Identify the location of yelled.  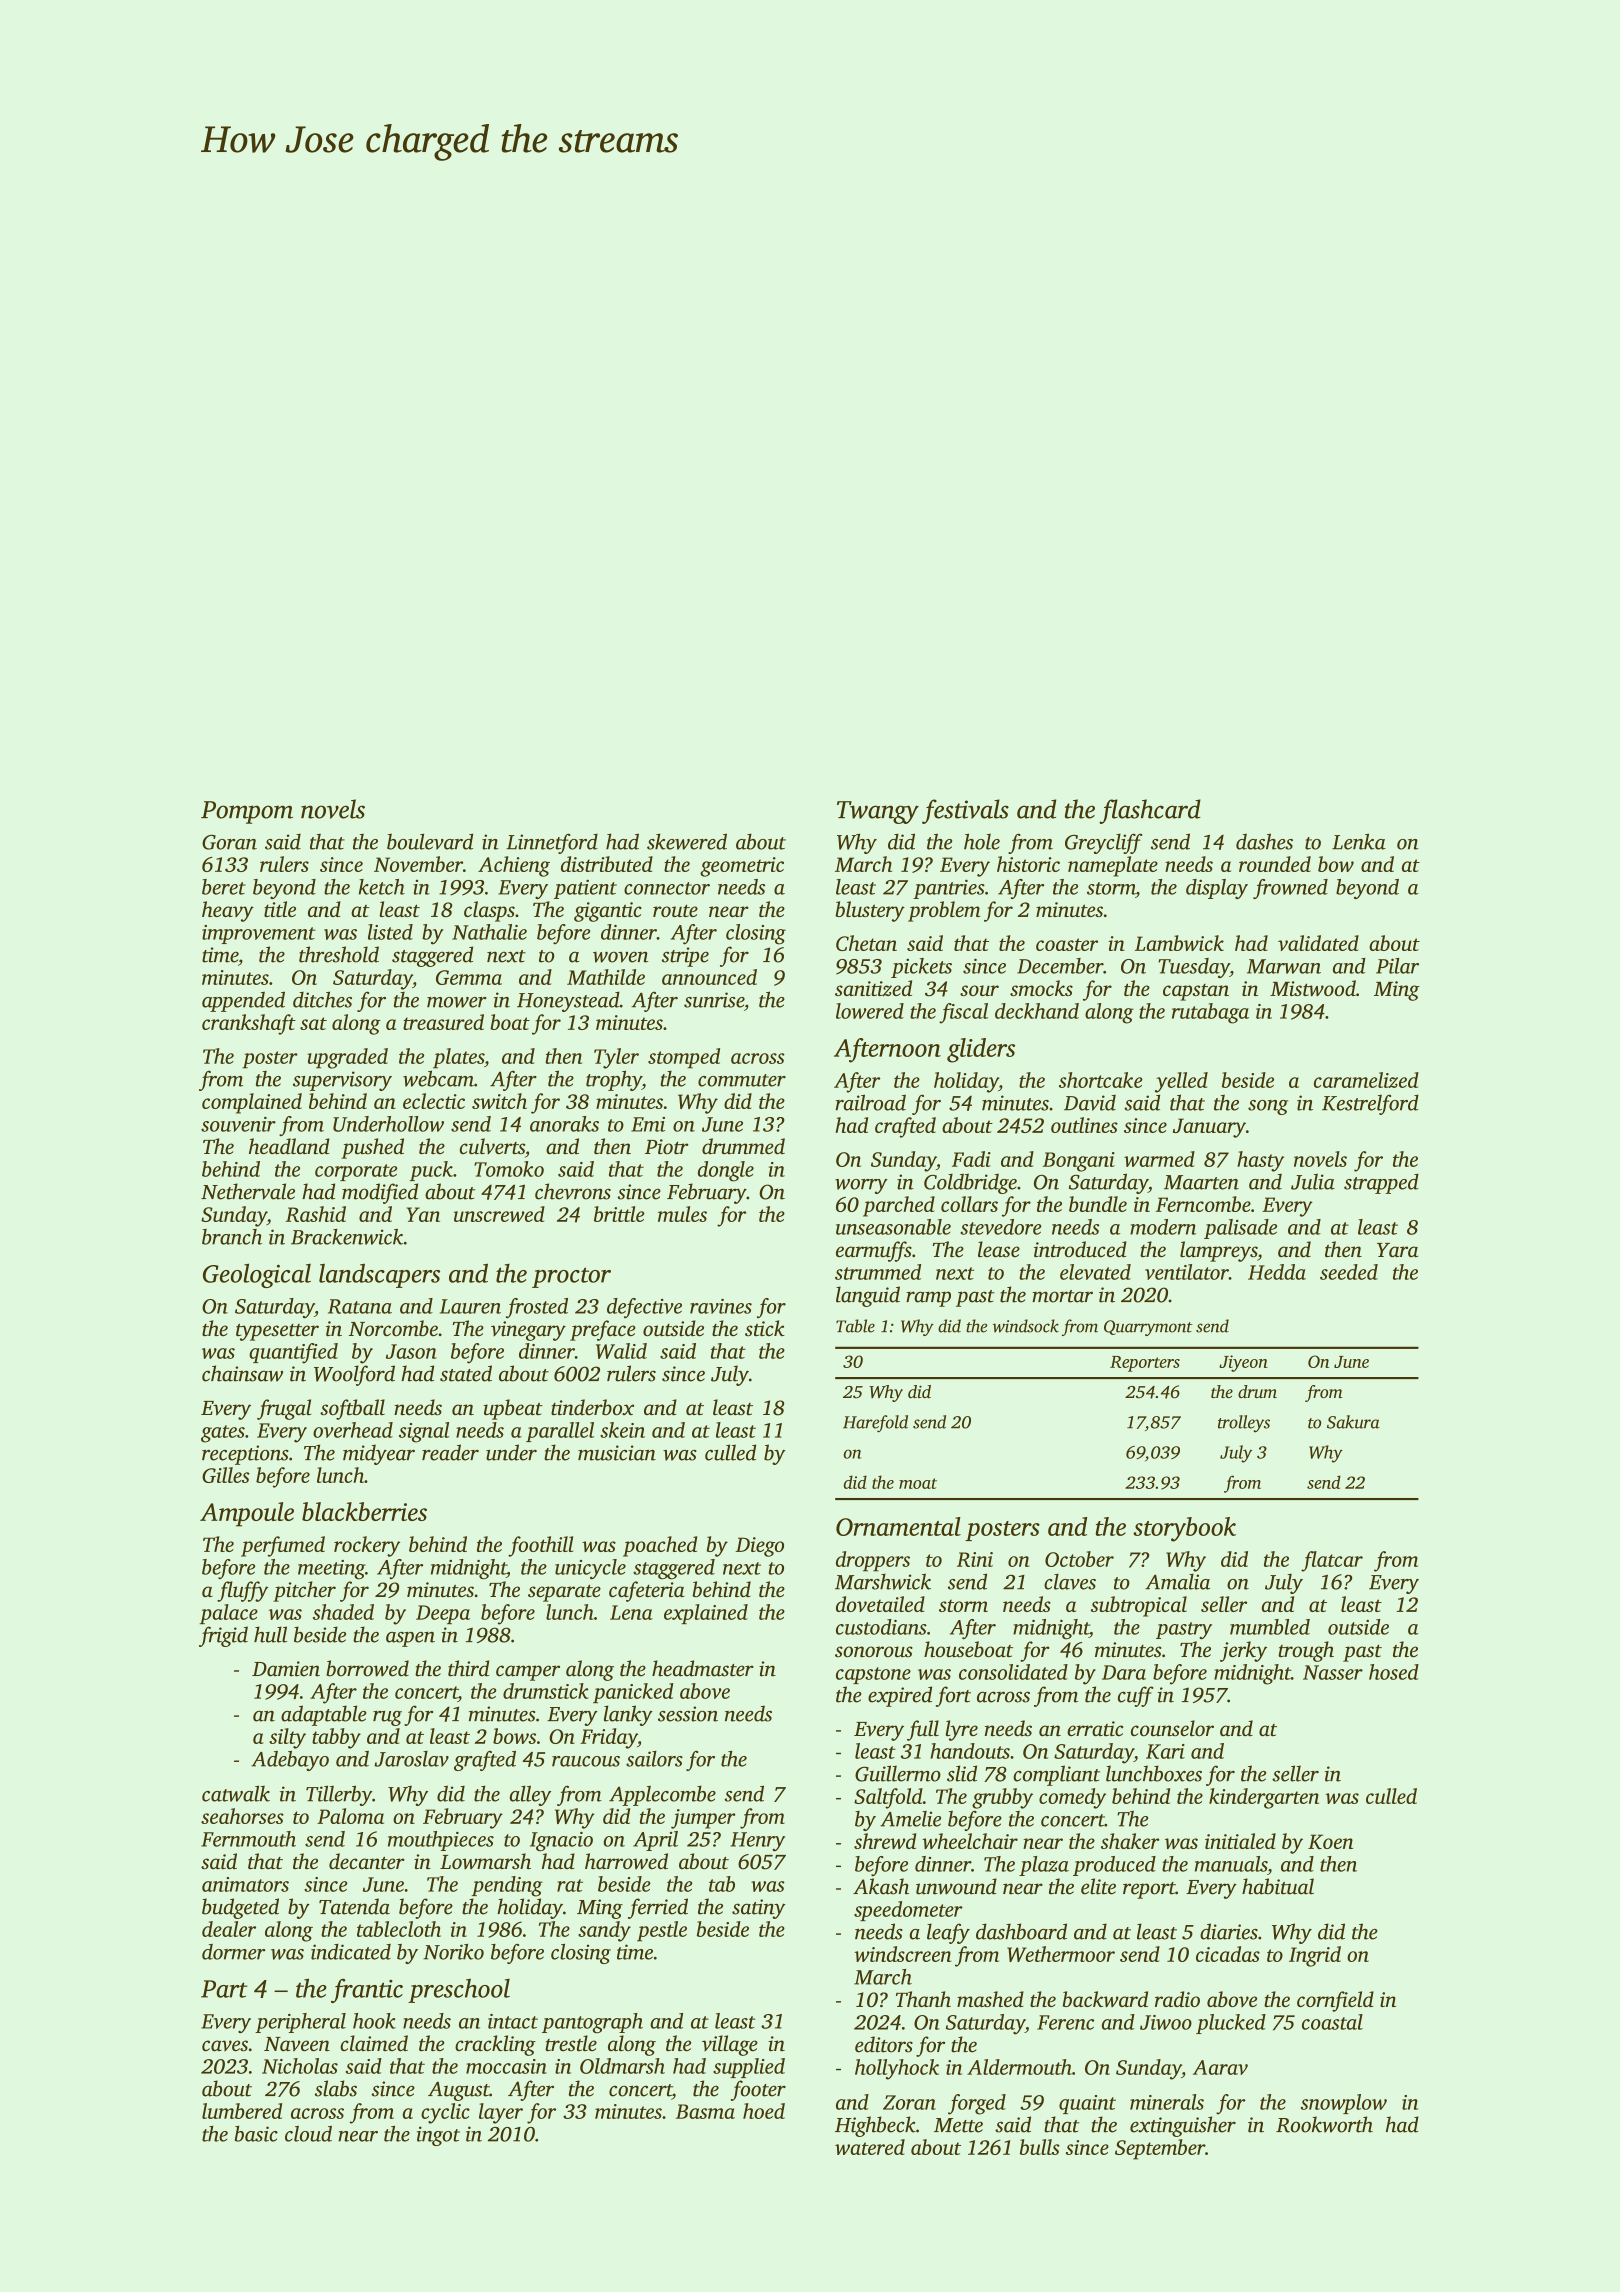
(1181, 1082).
